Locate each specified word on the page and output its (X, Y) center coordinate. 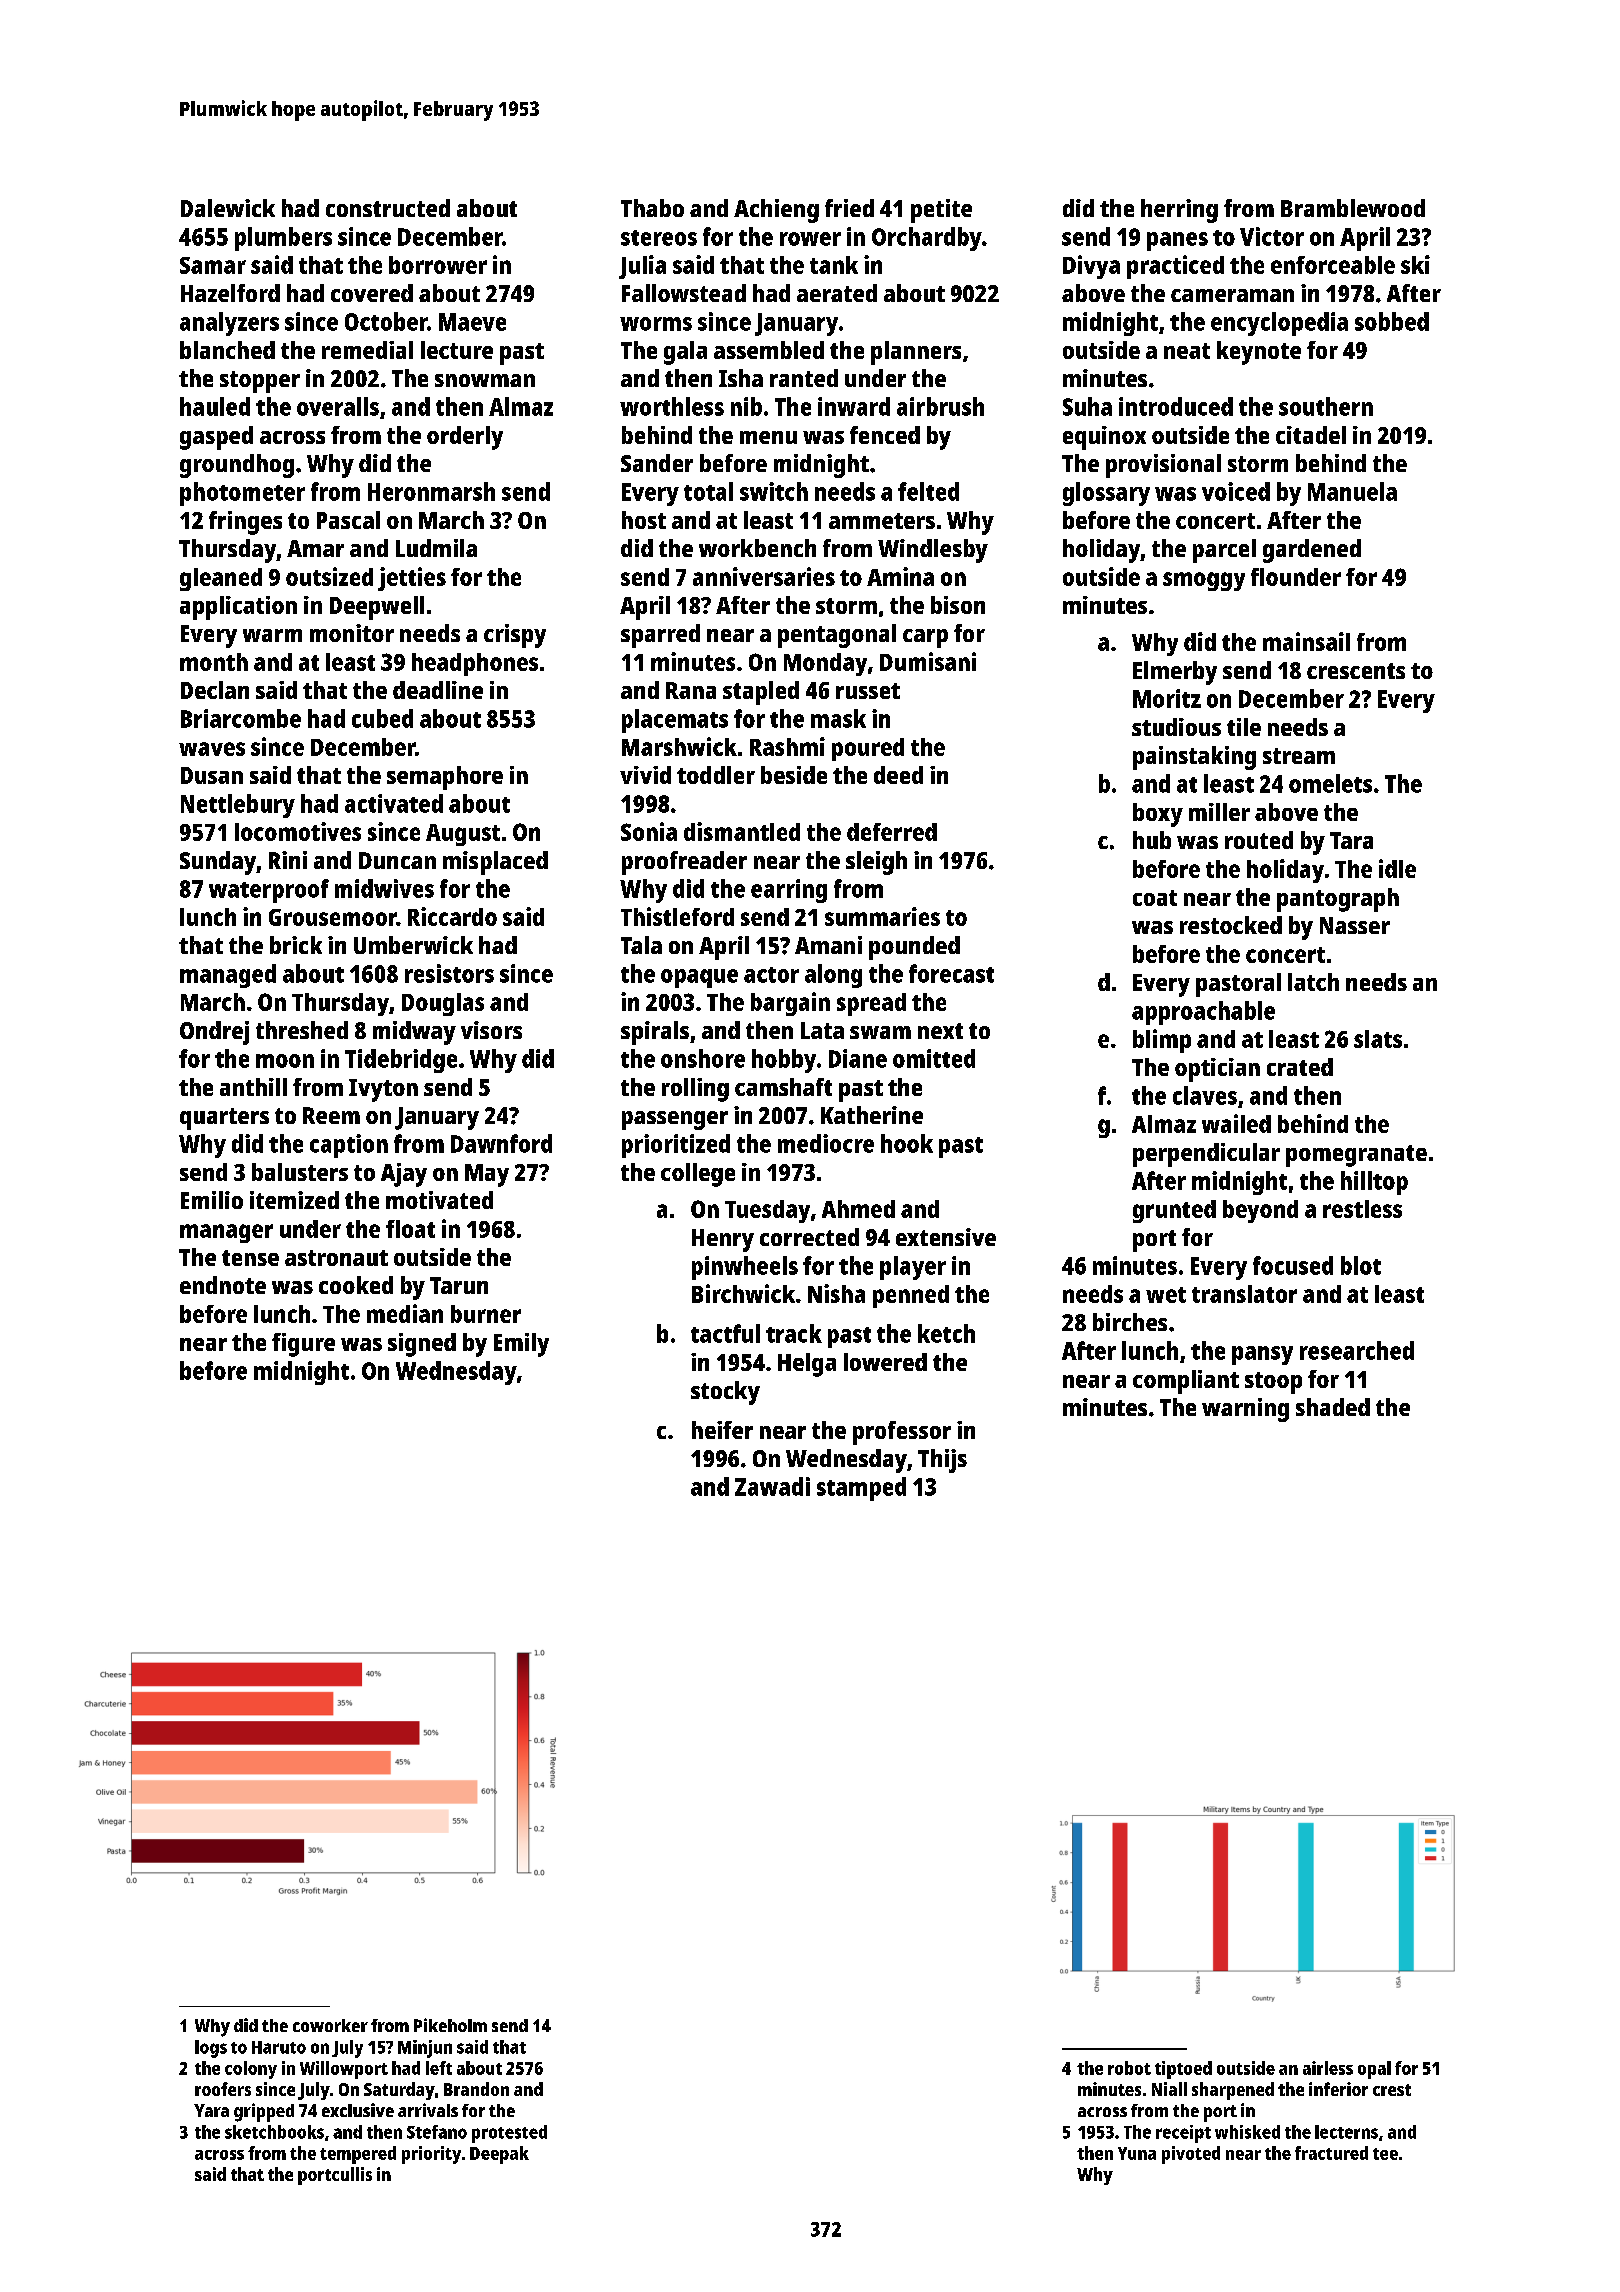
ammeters (882, 521)
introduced (1176, 406)
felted (928, 491)
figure (303, 1345)
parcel (1224, 551)
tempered (358, 2155)
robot (1129, 2068)
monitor (352, 633)
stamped (861, 1489)
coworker (330, 2025)
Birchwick (743, 1293)
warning (1245, 1410)
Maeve (472, 322)
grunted (1174, 1211)
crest (1392, 2090)
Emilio (212, 1200)
